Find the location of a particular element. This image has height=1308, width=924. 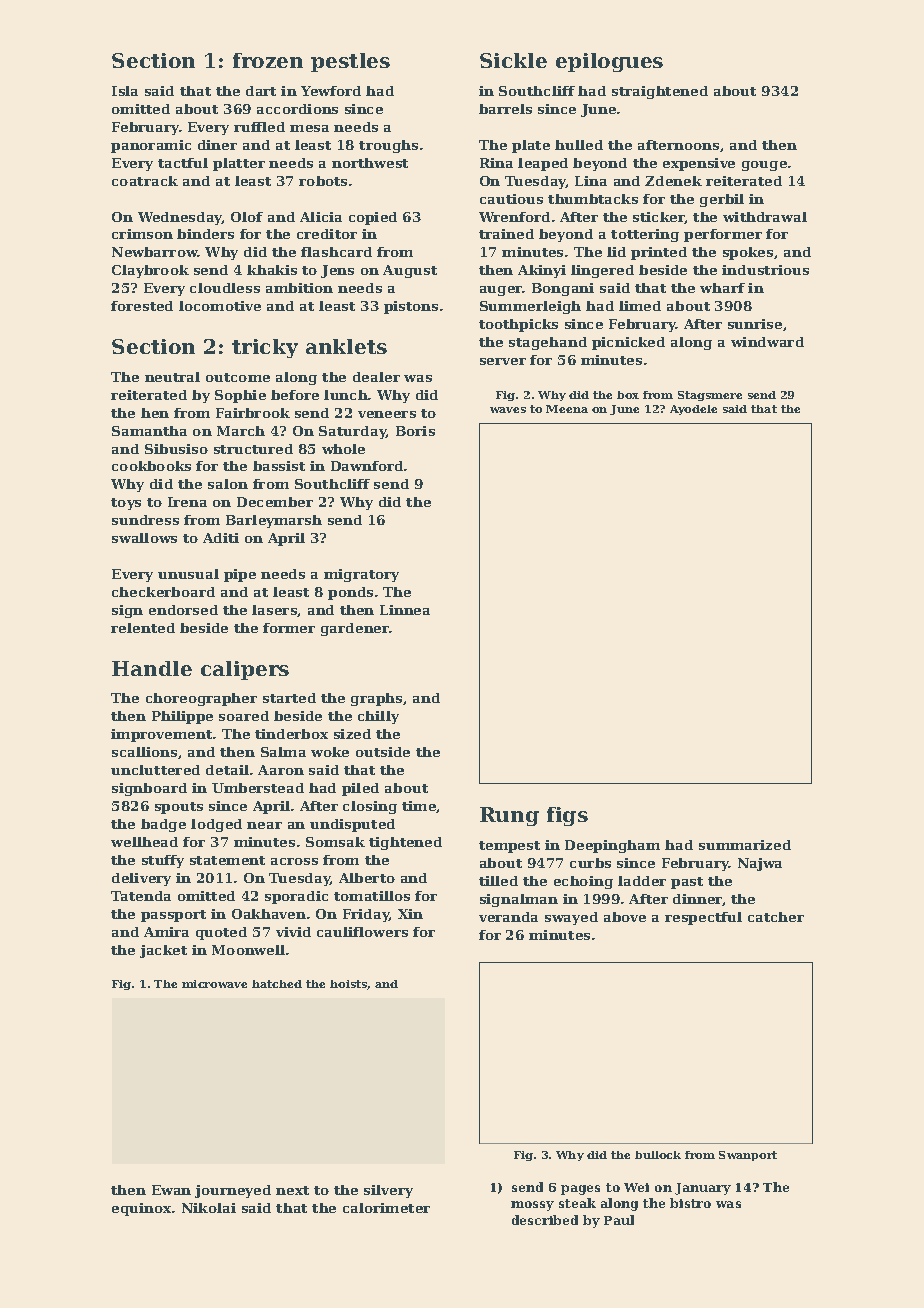

Rina is located at coordinates (496, 163).
